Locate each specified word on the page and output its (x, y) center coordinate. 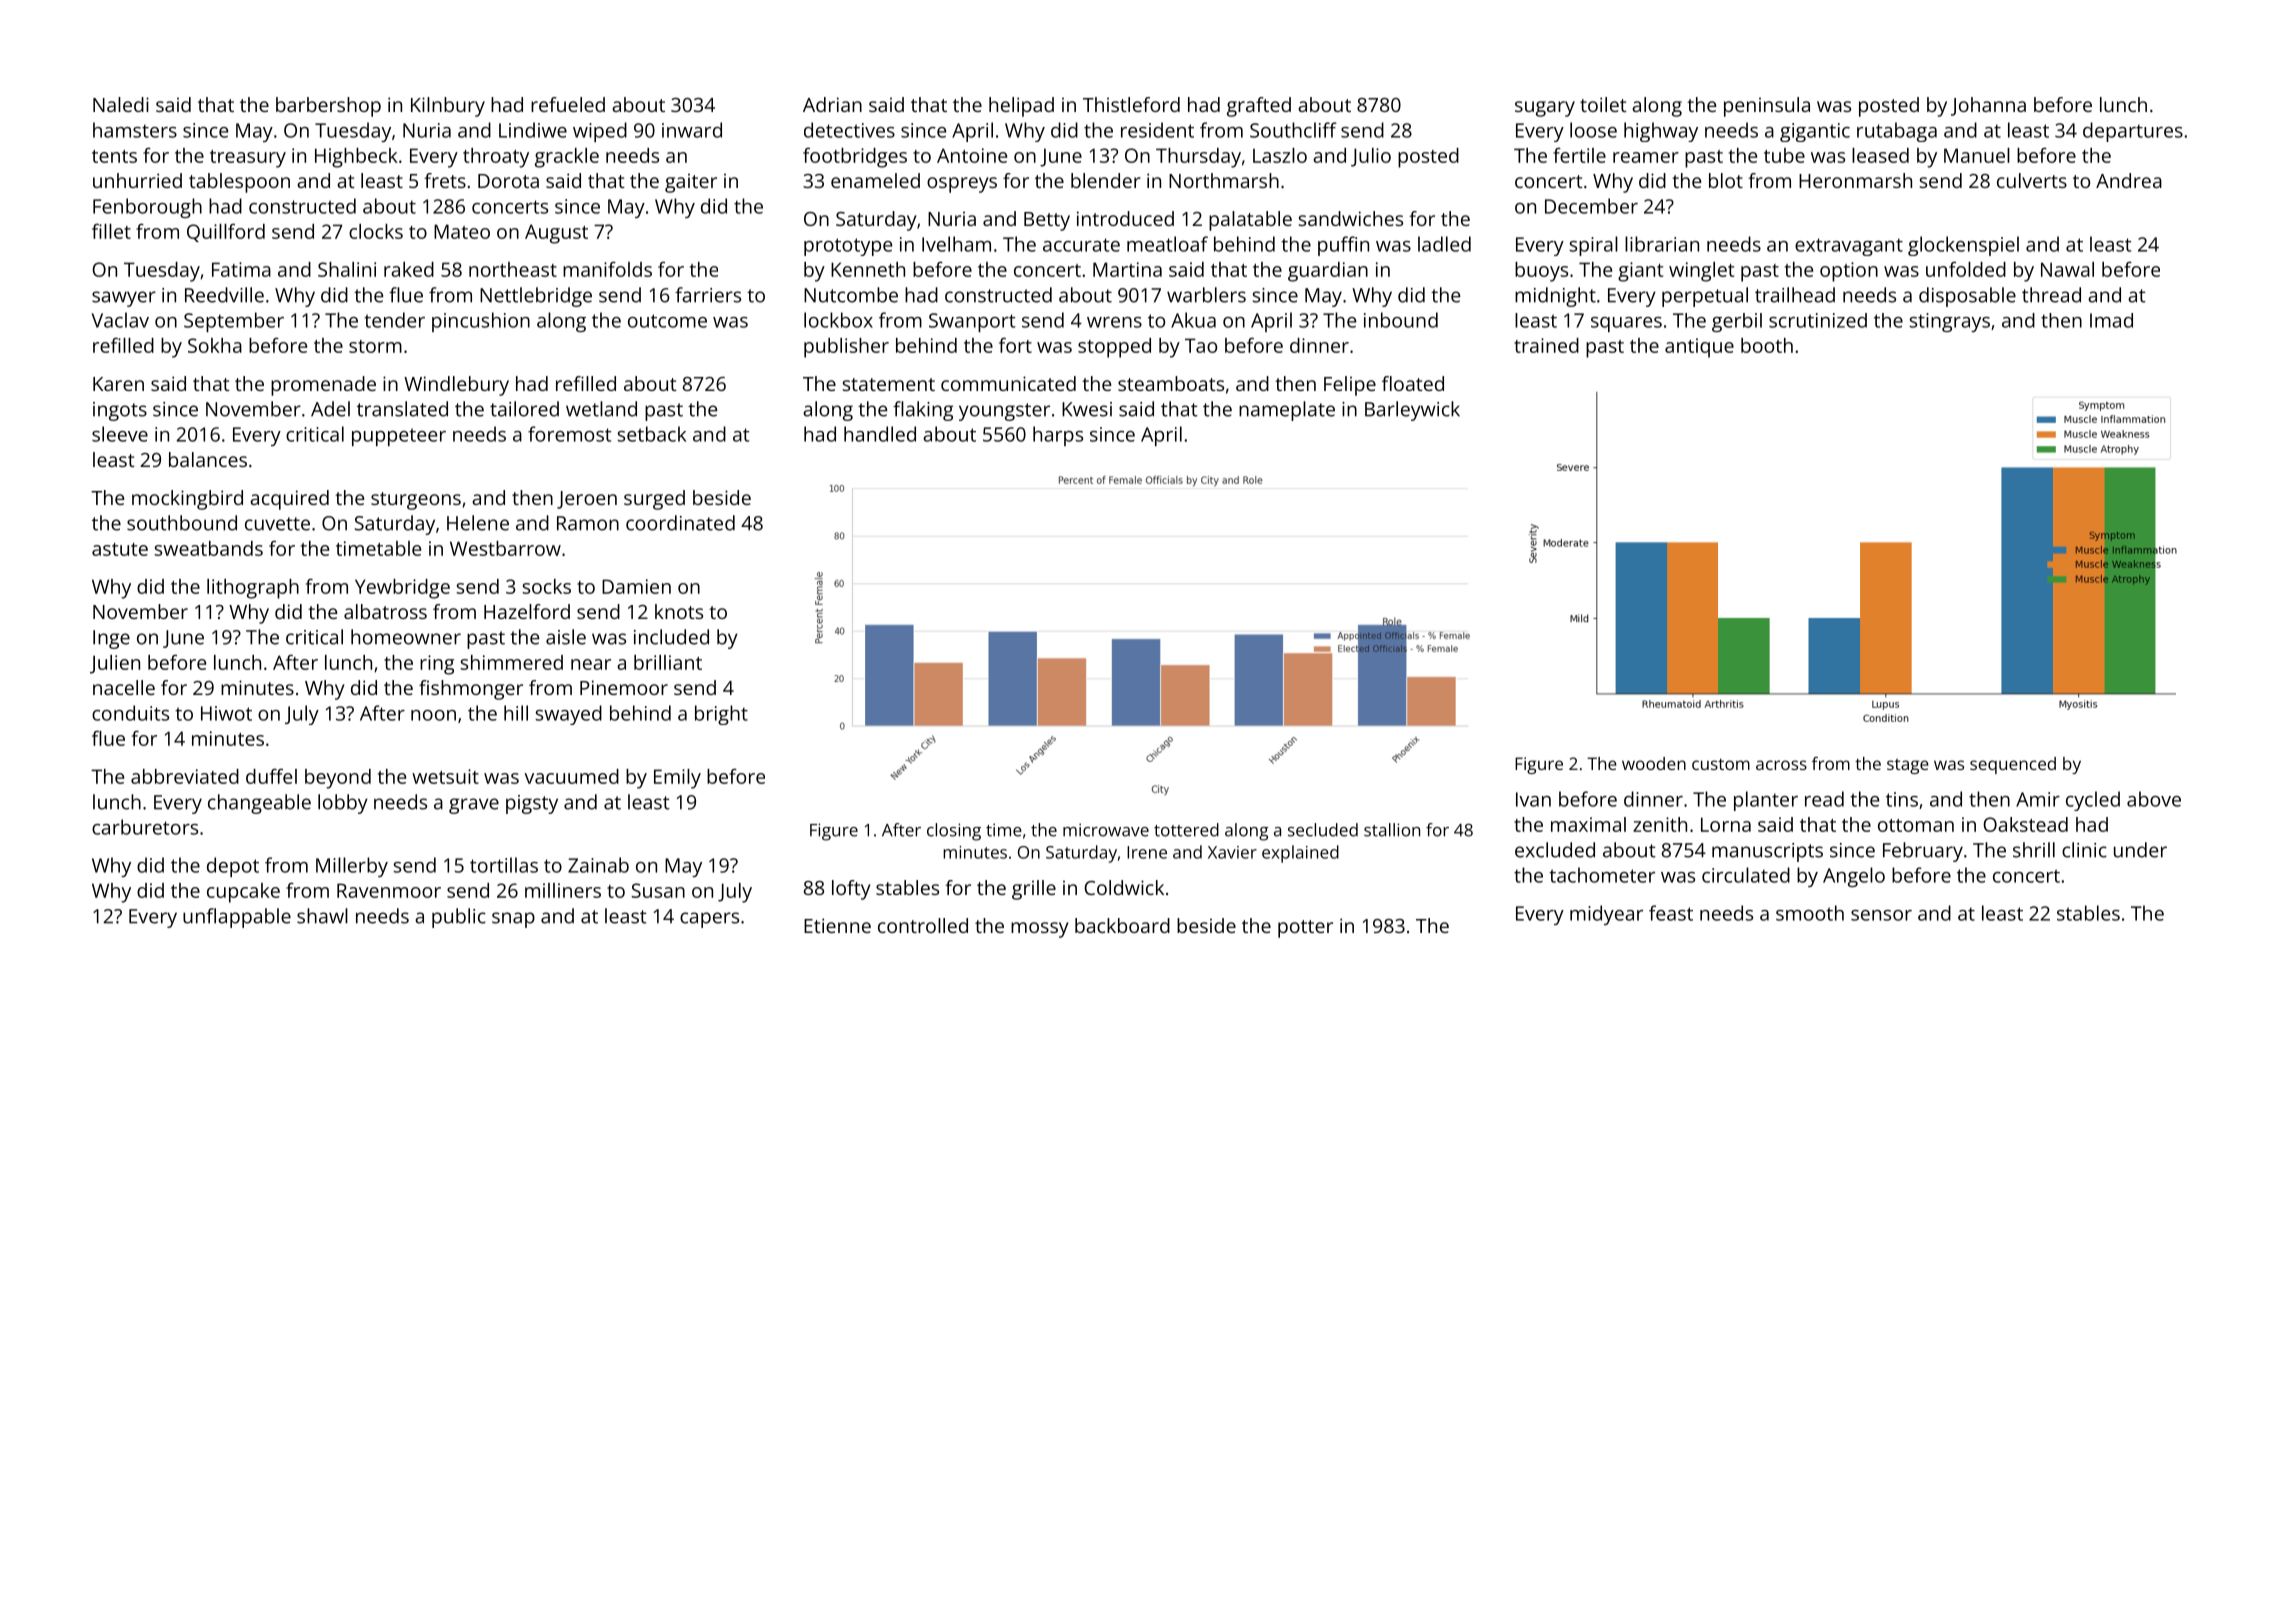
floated (1413, 383)
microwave (1106, 830)
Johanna (1988, 106)
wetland (601, 409)
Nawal (2067, 269)
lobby (343, 804)
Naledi (121, 104)
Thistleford (1131, 104)
